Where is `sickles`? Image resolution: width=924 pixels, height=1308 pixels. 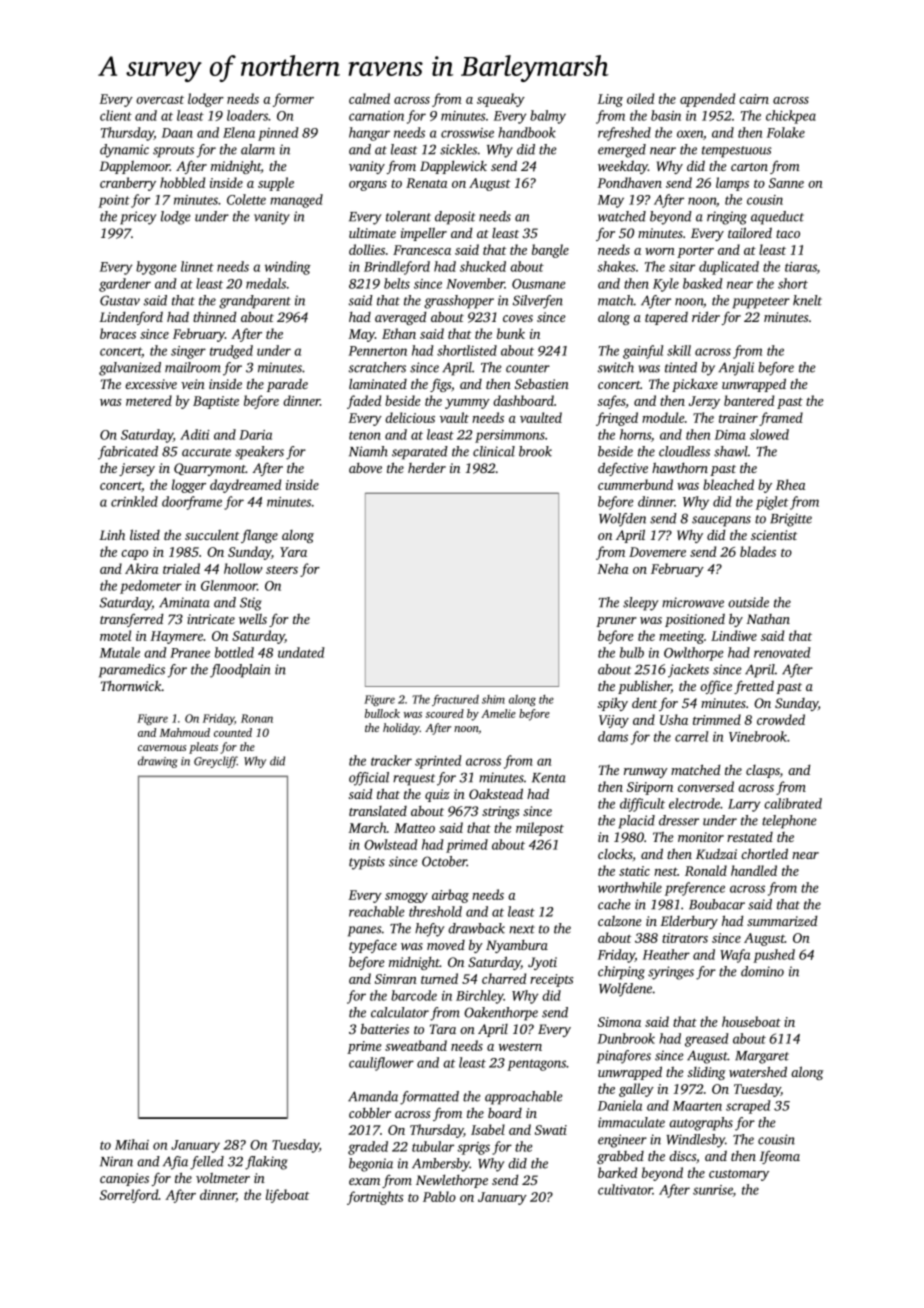 sickles is located at coordinates (458, 149).
